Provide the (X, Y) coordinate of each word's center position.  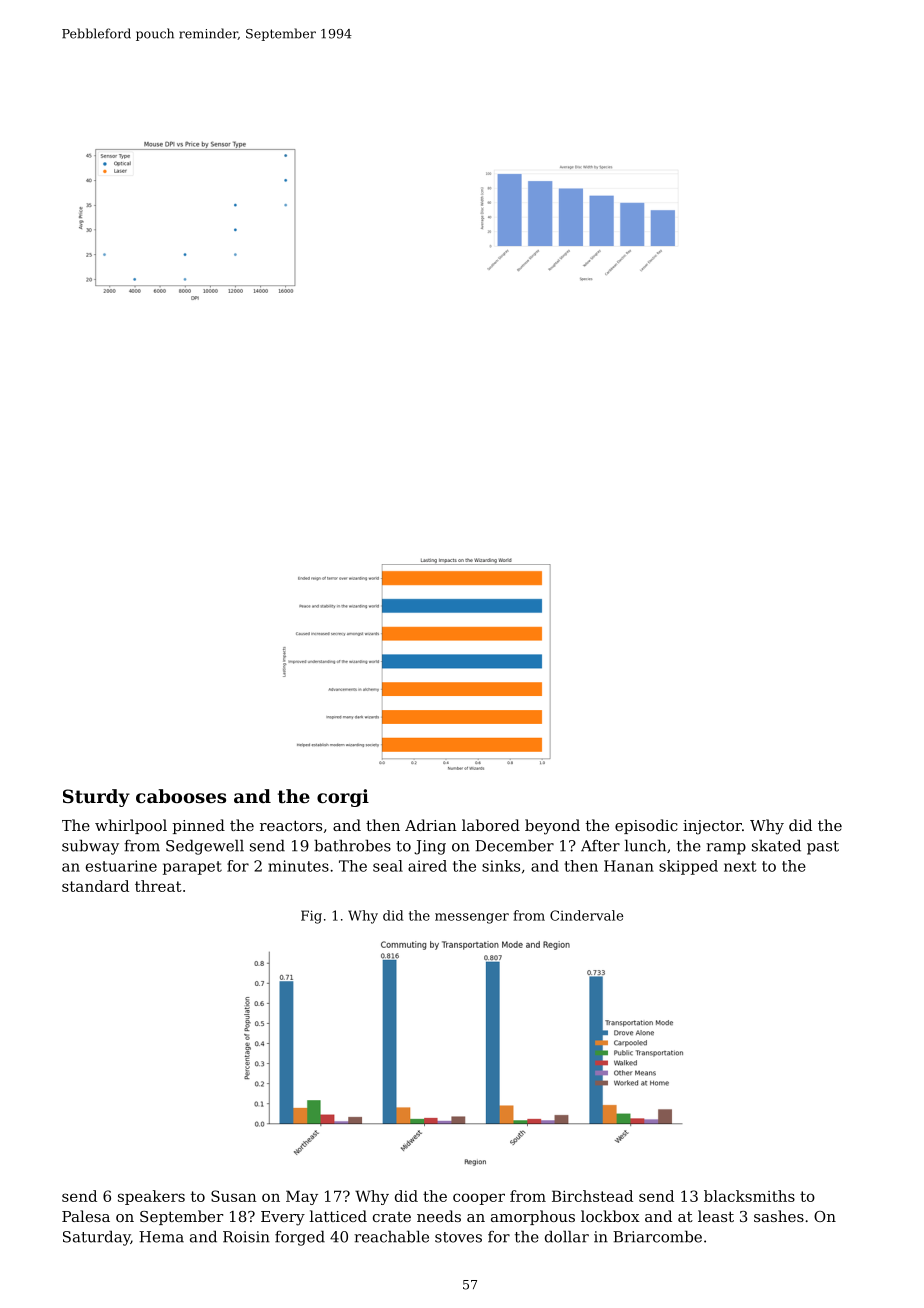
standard (95, 886)
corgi (343, 798)
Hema (161, 1237)
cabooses (181, 796)
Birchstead (592, 1196)
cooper (479, 1199)
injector (712, 827)
